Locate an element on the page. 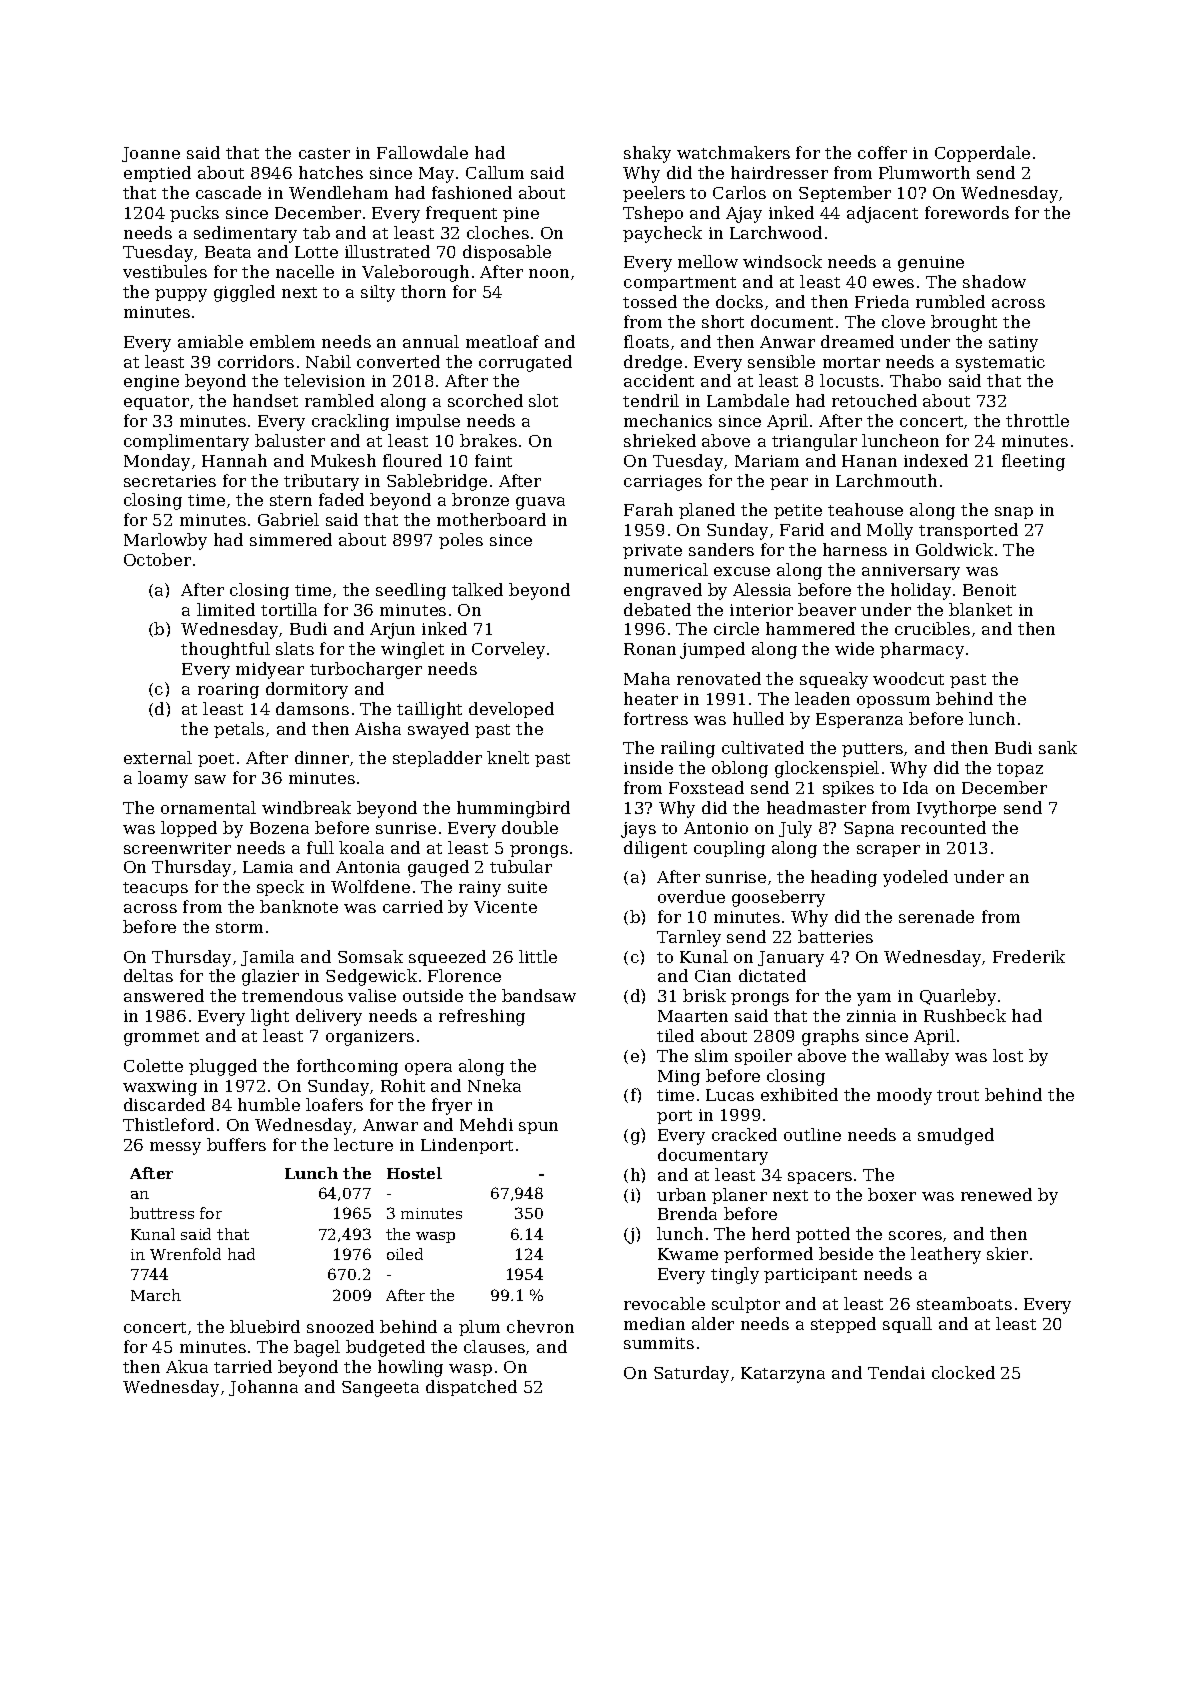 Image resolution: width=1202 pixels, height=1701 pixels. Frederik is located at coordinates (1029, 956).
